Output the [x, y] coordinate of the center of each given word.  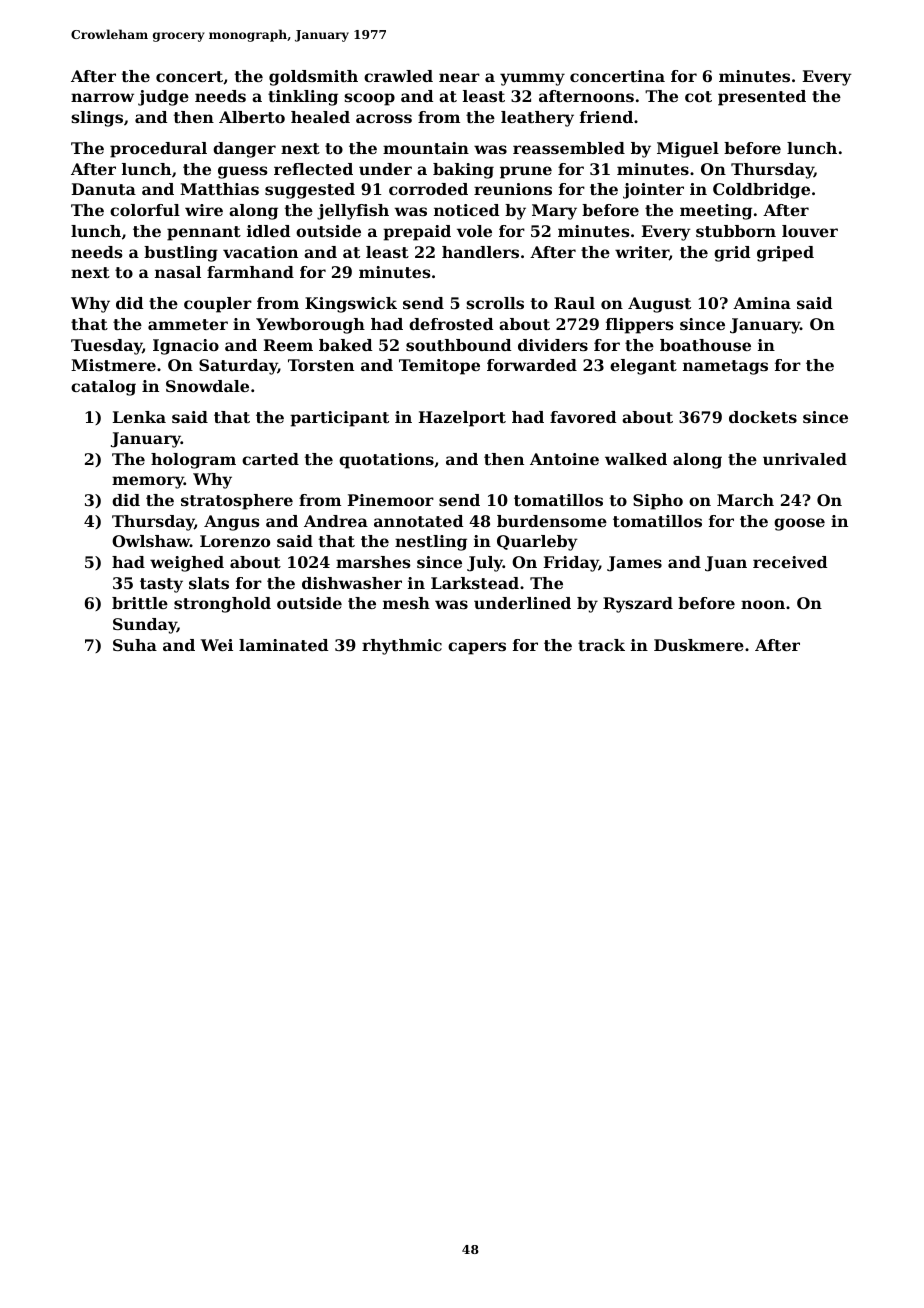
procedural [158, 150]
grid [732, 254]
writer [642, 253]
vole [474, 231]
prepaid [417, 233]
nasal [178, 272]
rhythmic [402, 647]
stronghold [222, 605]
